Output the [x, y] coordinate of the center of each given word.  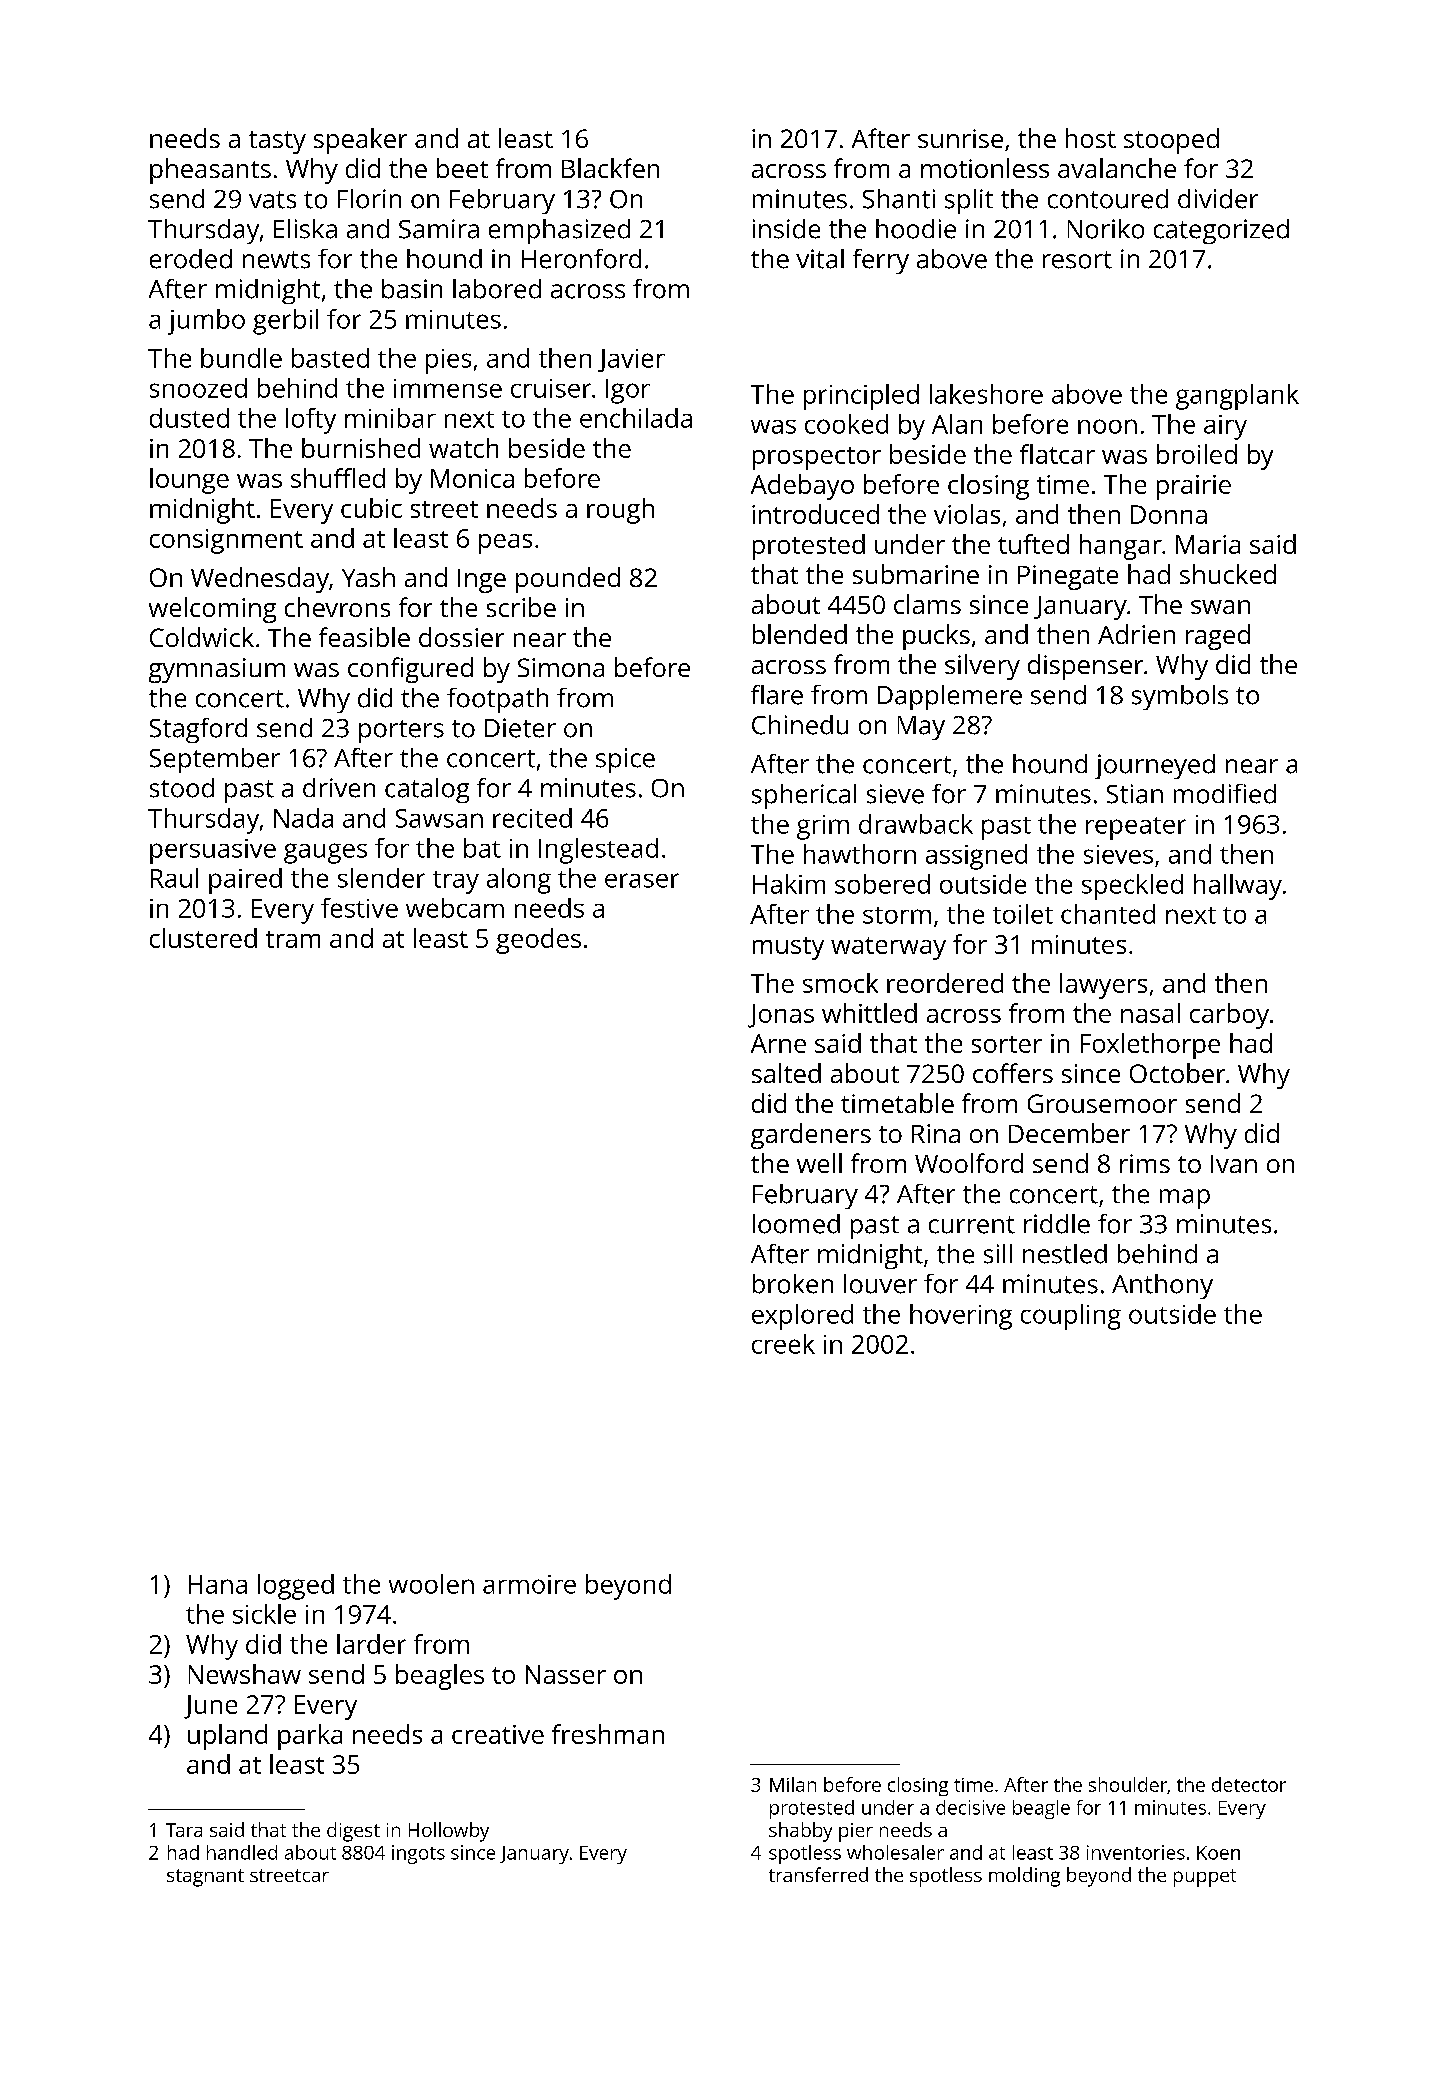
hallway [1238, 887]
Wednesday [260, 580]
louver [880, 1284]
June [210, 1707]
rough [620, 511]
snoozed [198, 388]
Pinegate [1068, 577]
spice [625, 760]
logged [296, 1587]
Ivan [1234, 1164]
